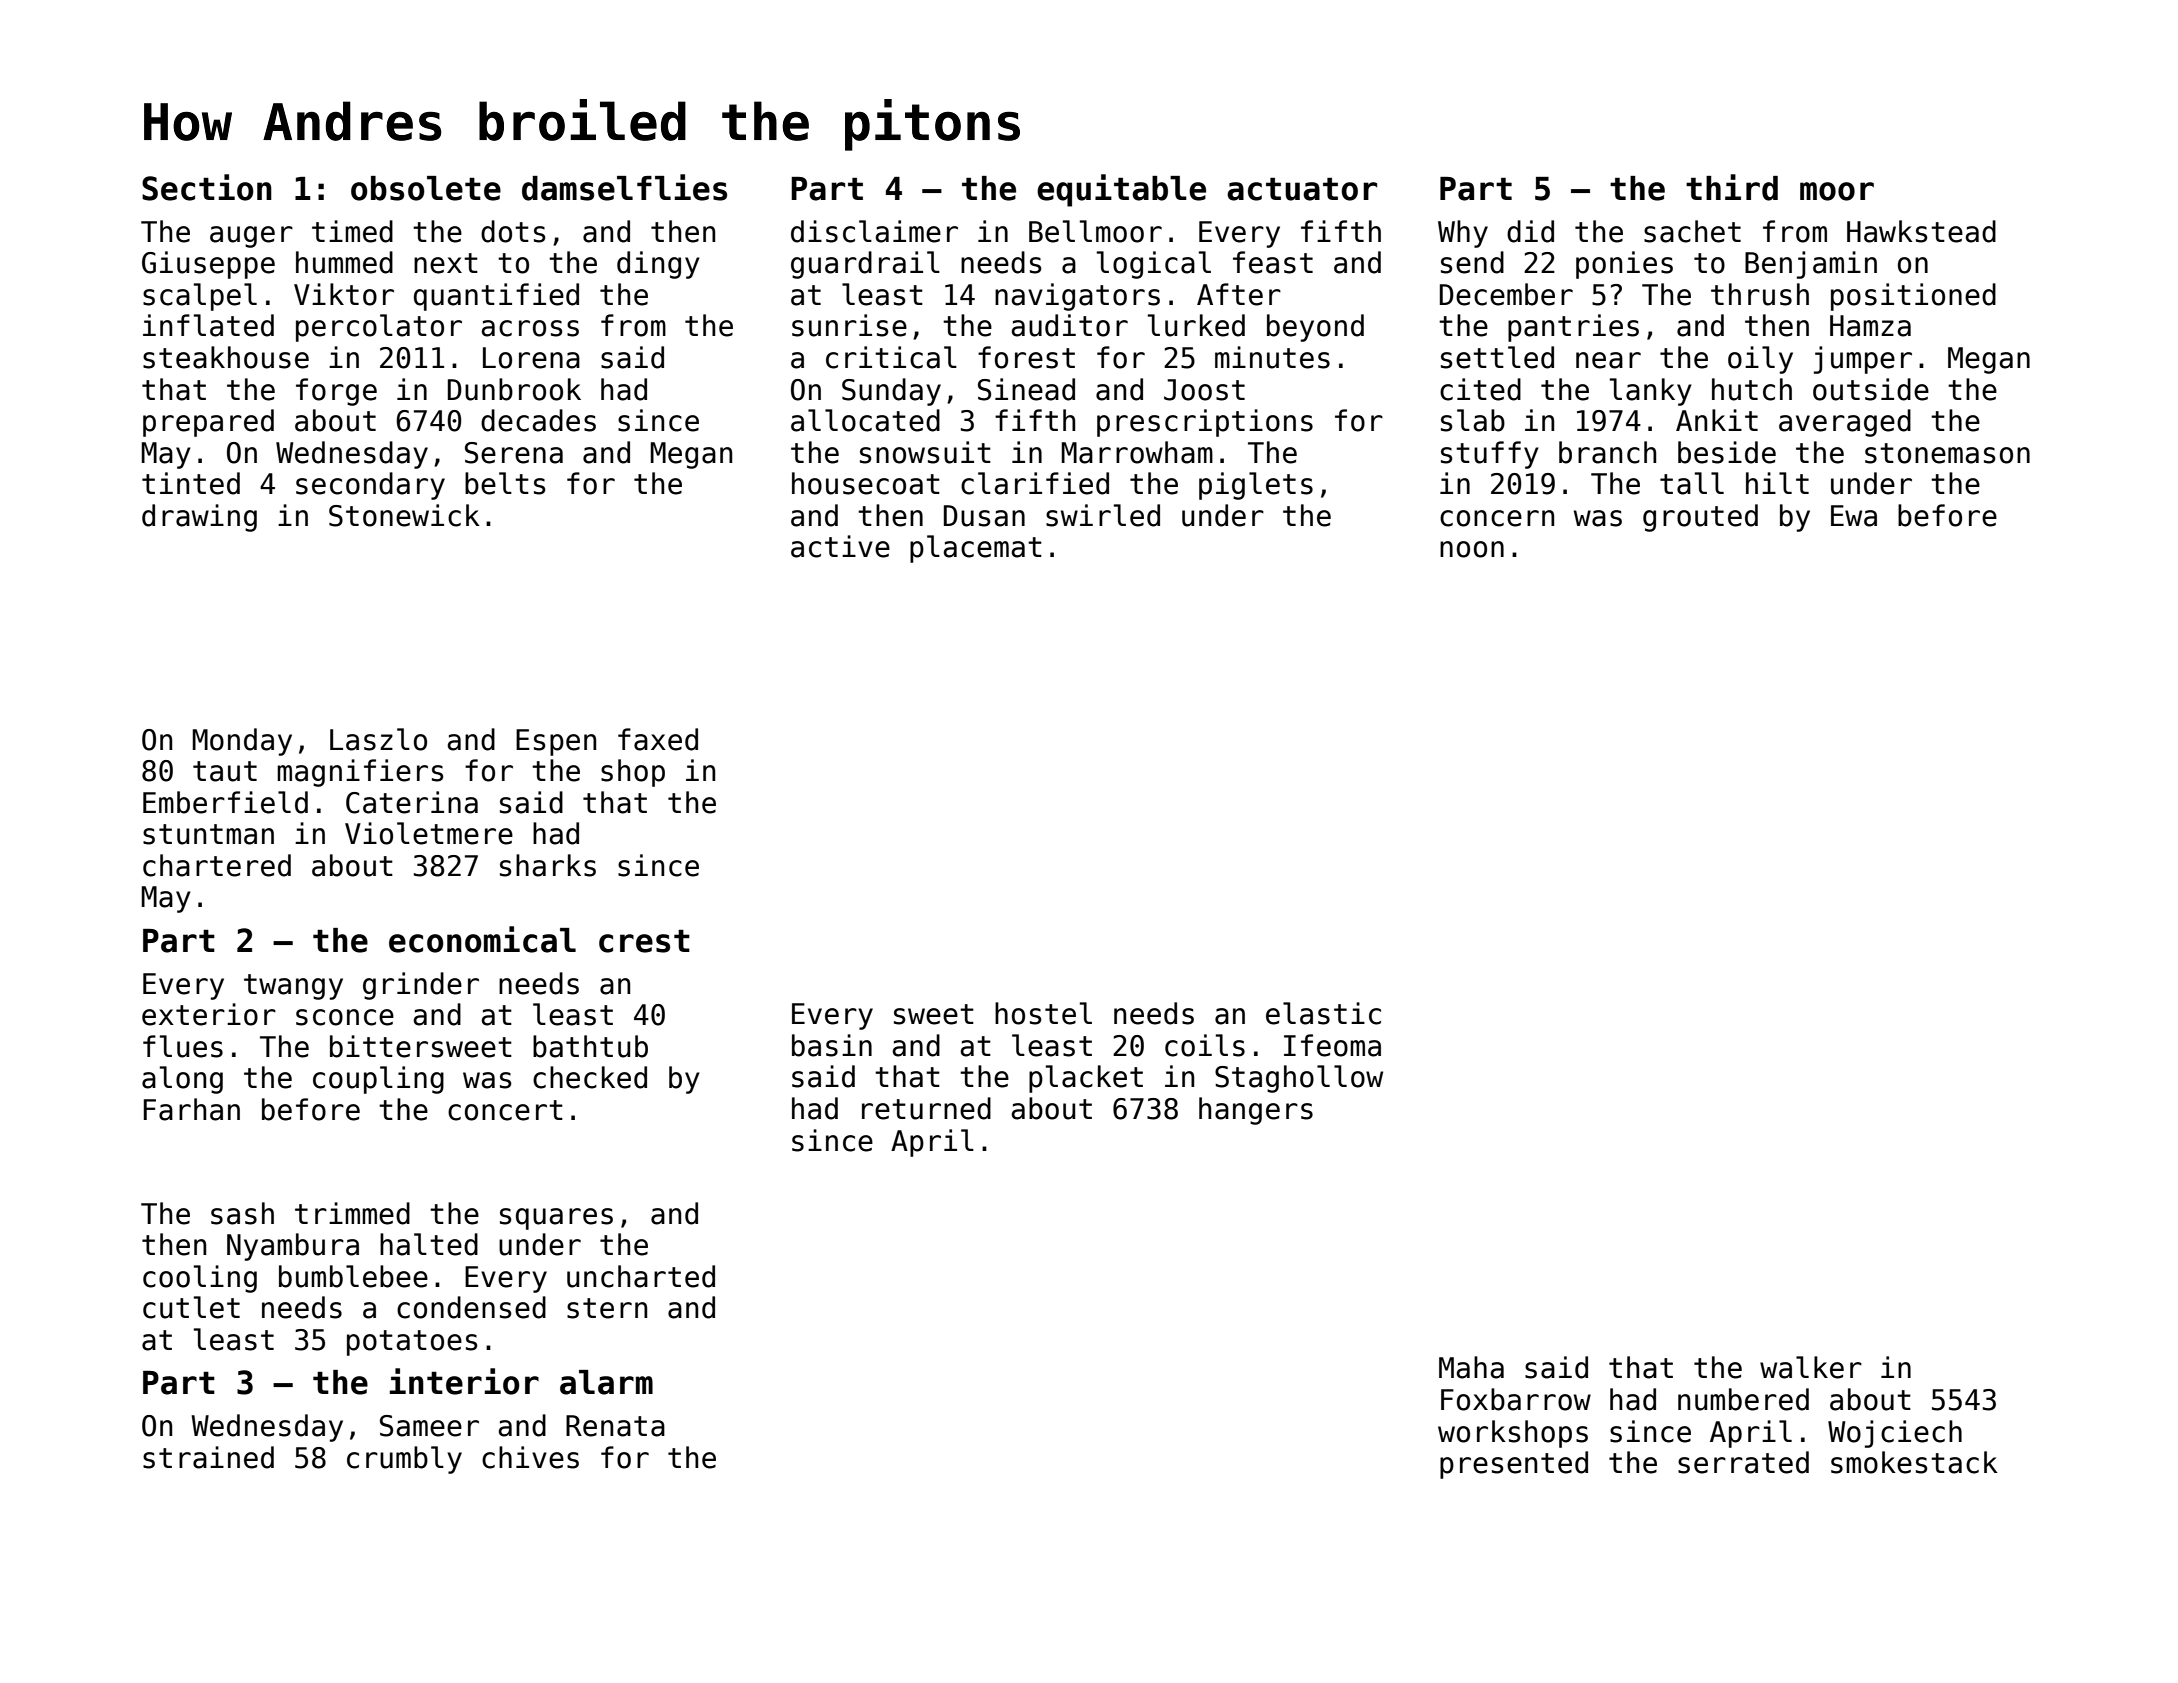 This screenshot has height=1683, width=2178. What do you see at coordinates (1332, 1045) in the screenshot?
I see `Ifeoma` at bounding box center [1332, 1045].
